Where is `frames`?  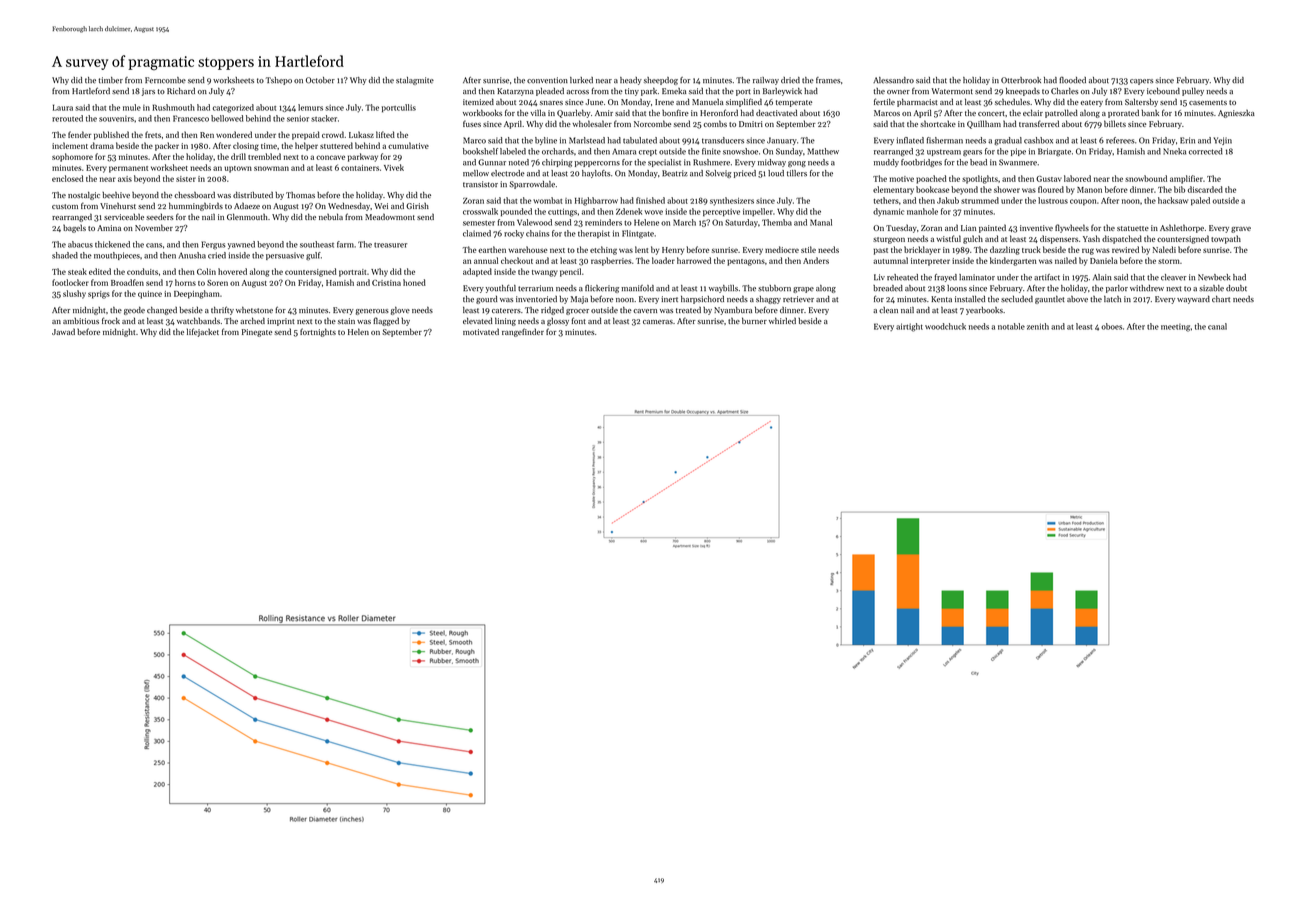
frames is located at coordinates (828, 80).
